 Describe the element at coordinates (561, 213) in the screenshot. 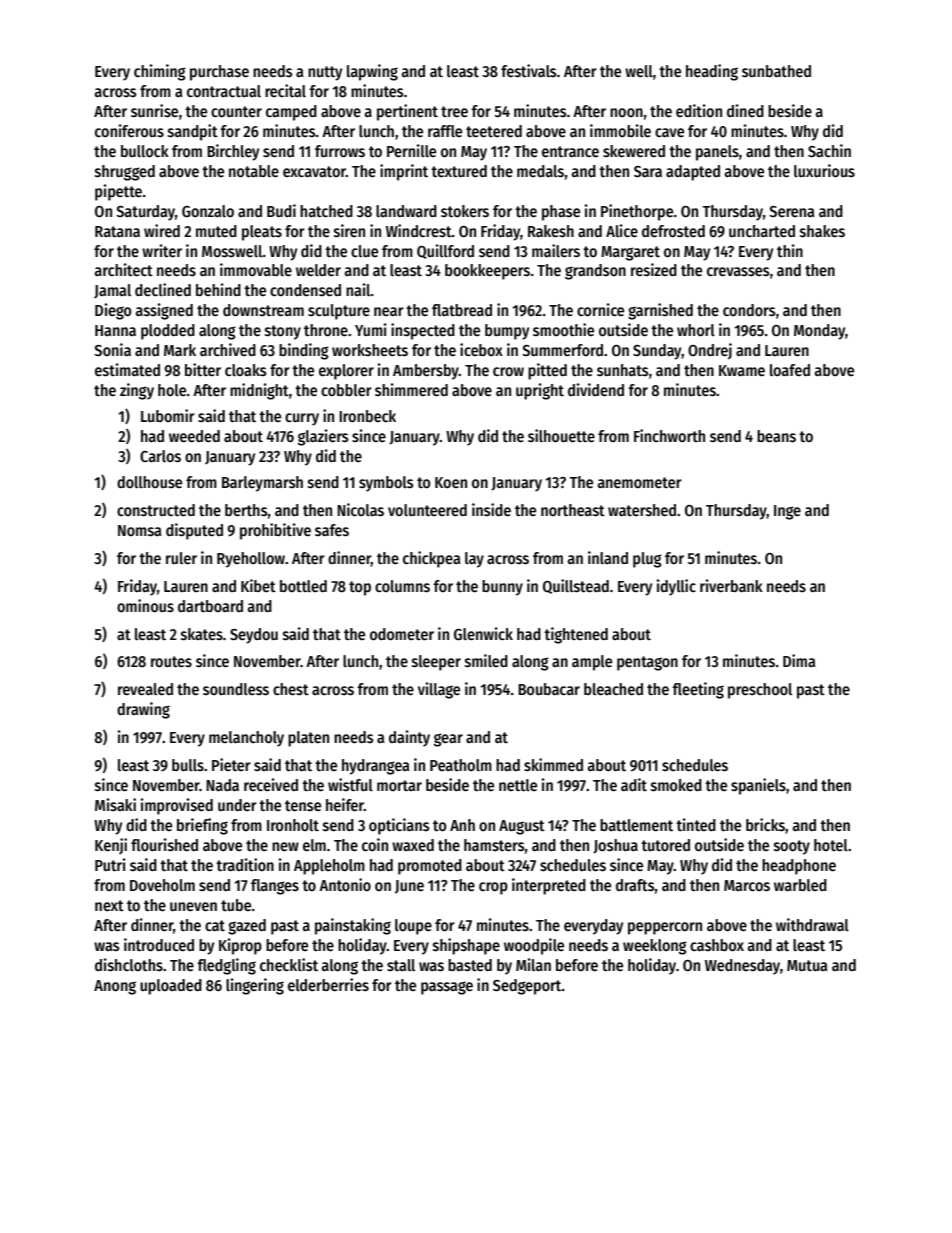

I see `phase` at that location.
